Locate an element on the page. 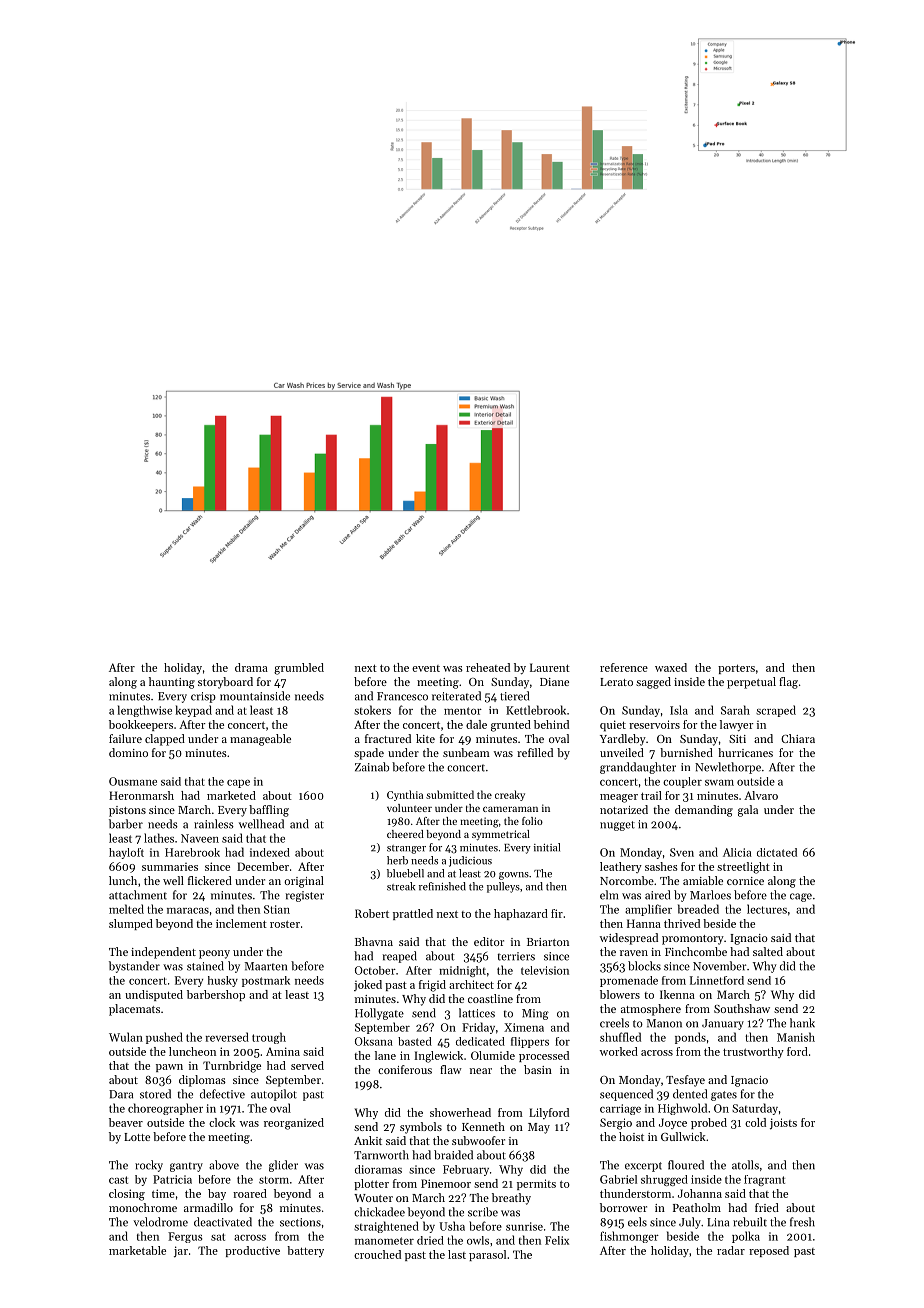 Image resolution: width=924 pixels, height=1308 pixels. waxed is located at coordinates (671, 667).
